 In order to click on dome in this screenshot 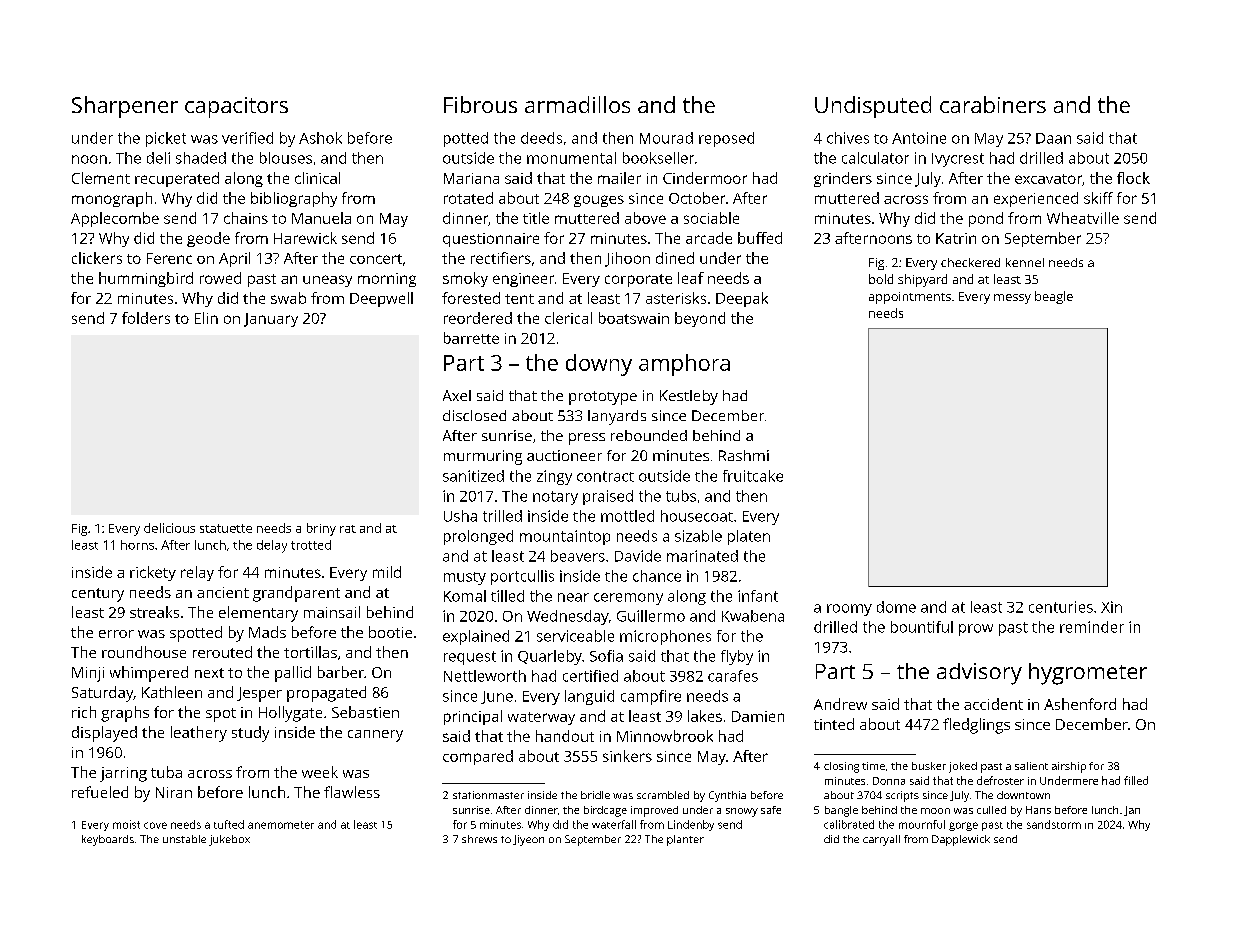, I will do `click(896, 607)`.
